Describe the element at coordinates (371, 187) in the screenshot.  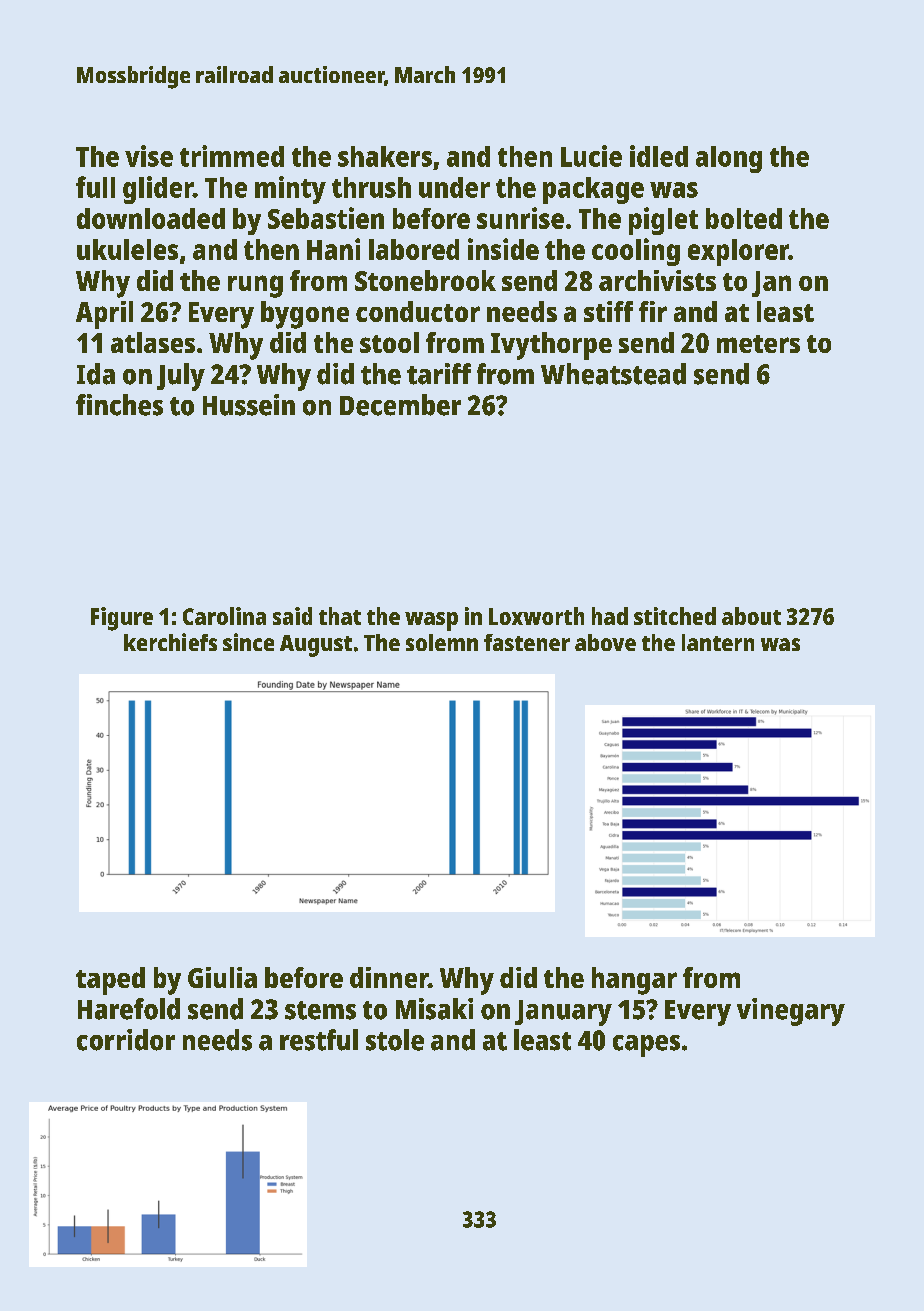
I see `thrush` at that location.
